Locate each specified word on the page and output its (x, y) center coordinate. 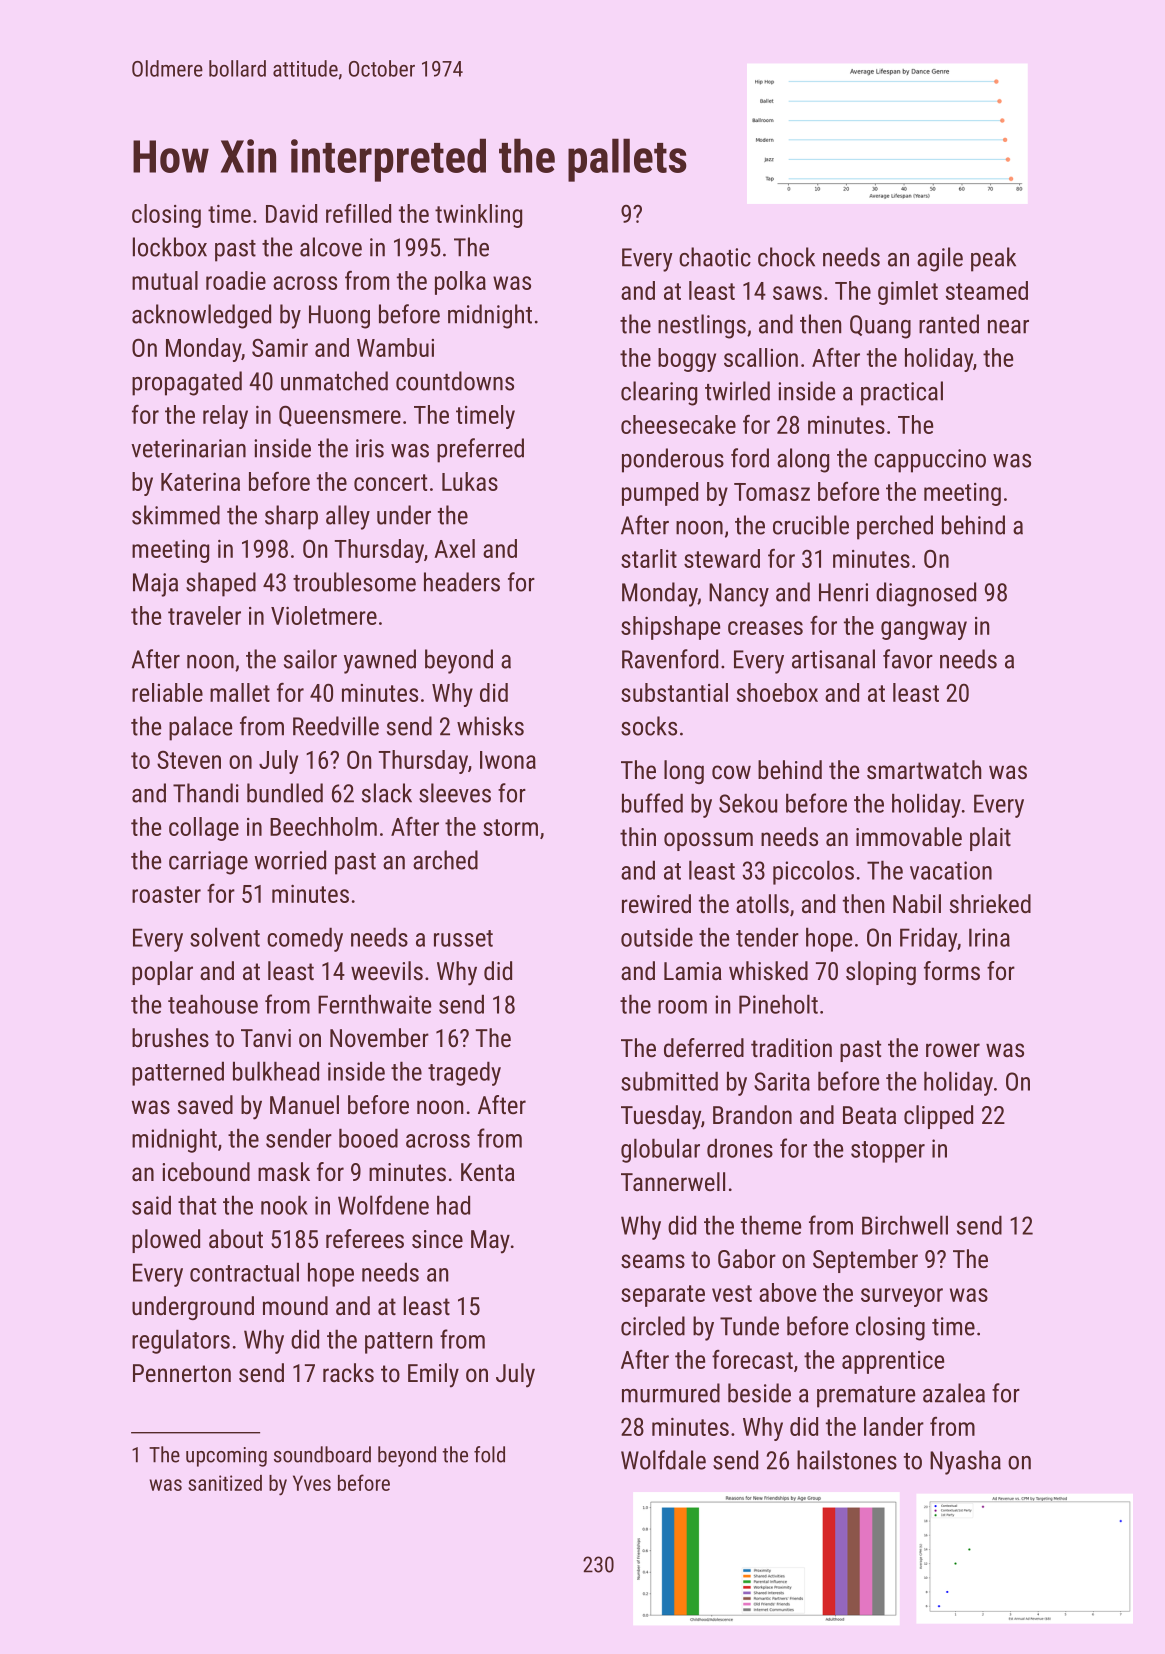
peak (993, 259)
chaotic (715, 257)
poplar (162, 973)
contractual (244, 1272)
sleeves (455, 793)
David (291, 213)
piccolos (813, 872)
